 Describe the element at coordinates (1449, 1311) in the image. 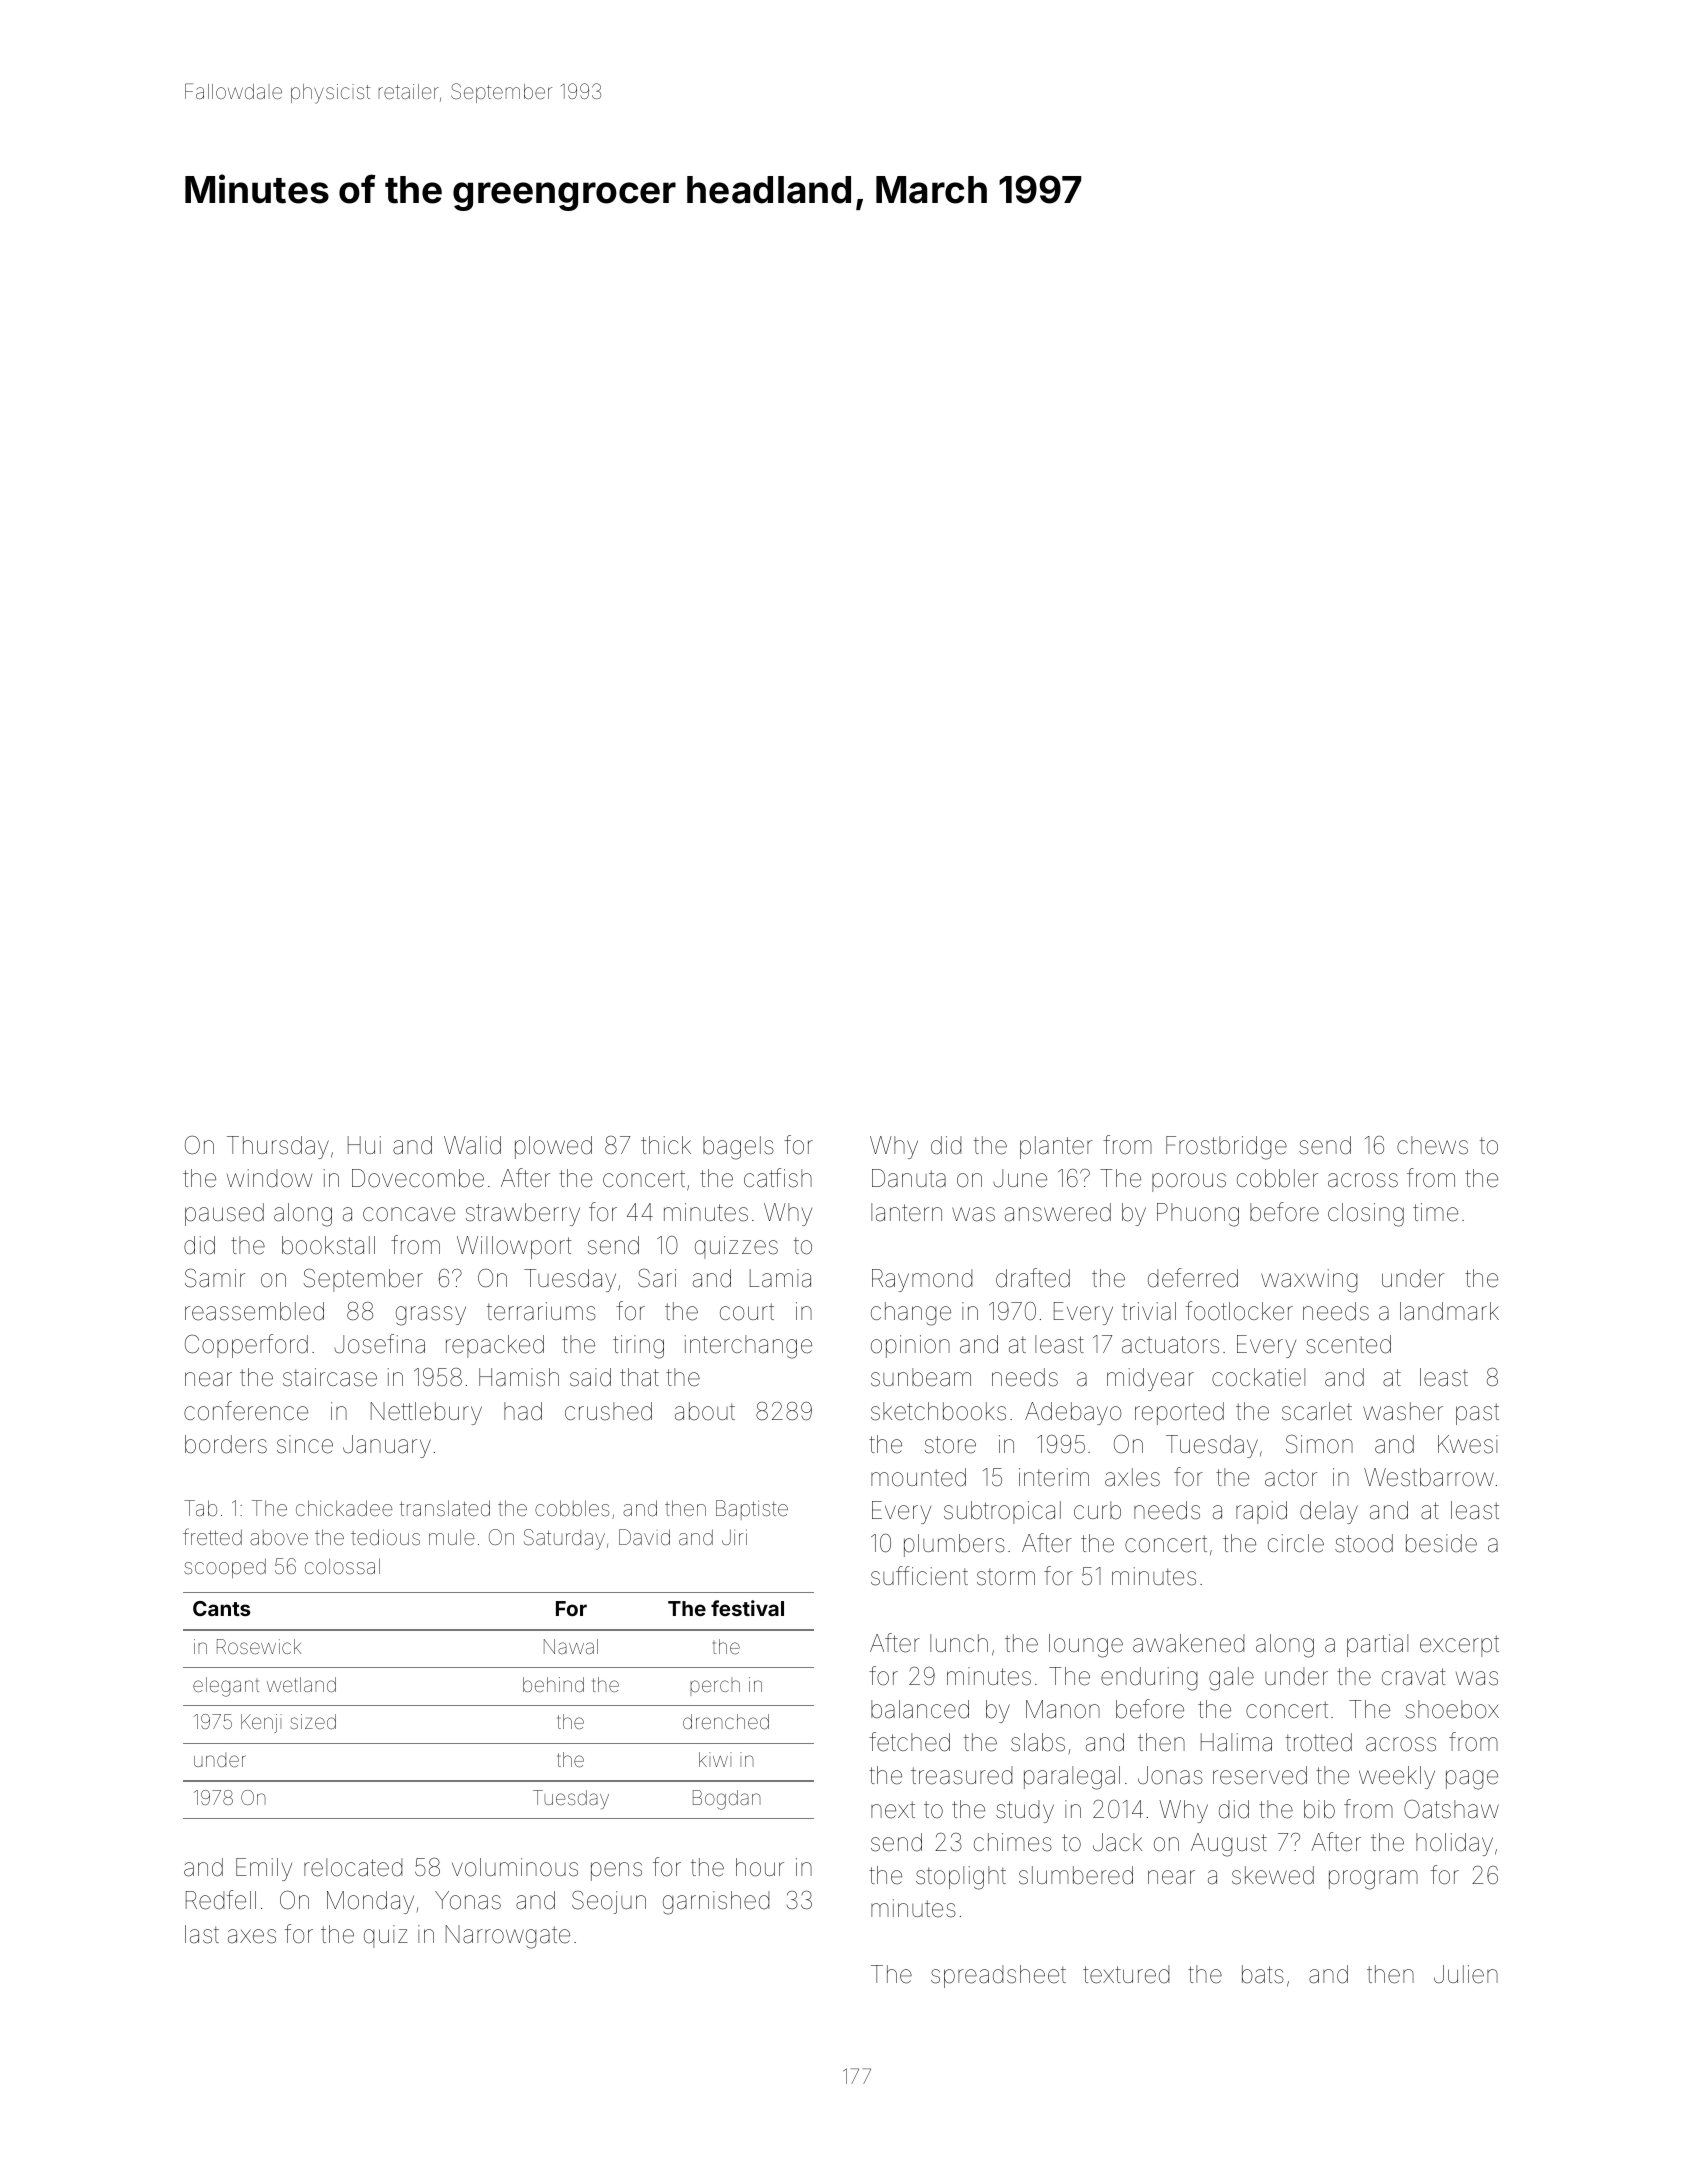

I see `landmark` at that location.
